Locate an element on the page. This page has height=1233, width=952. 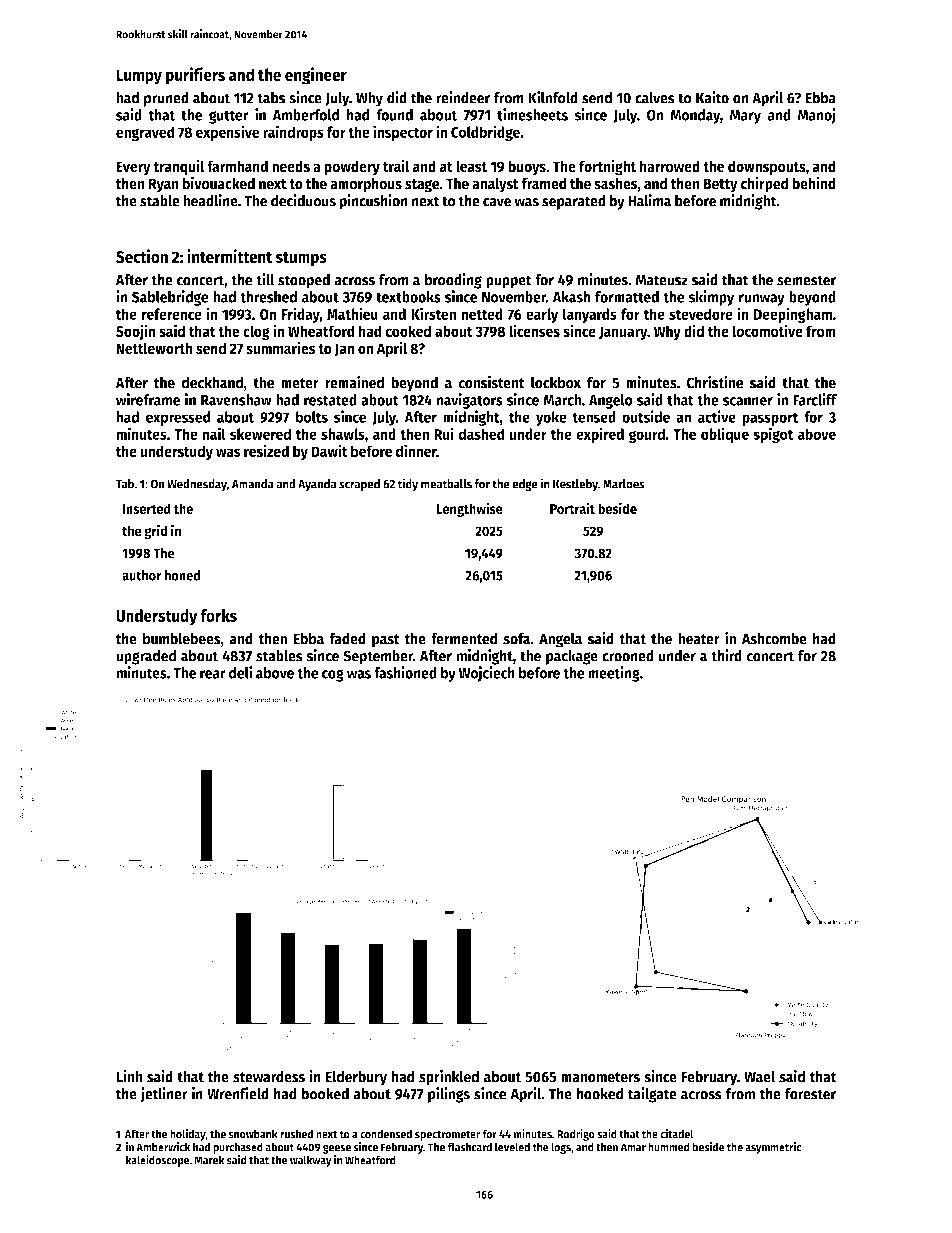
third is located at coordinates (726, 655).
